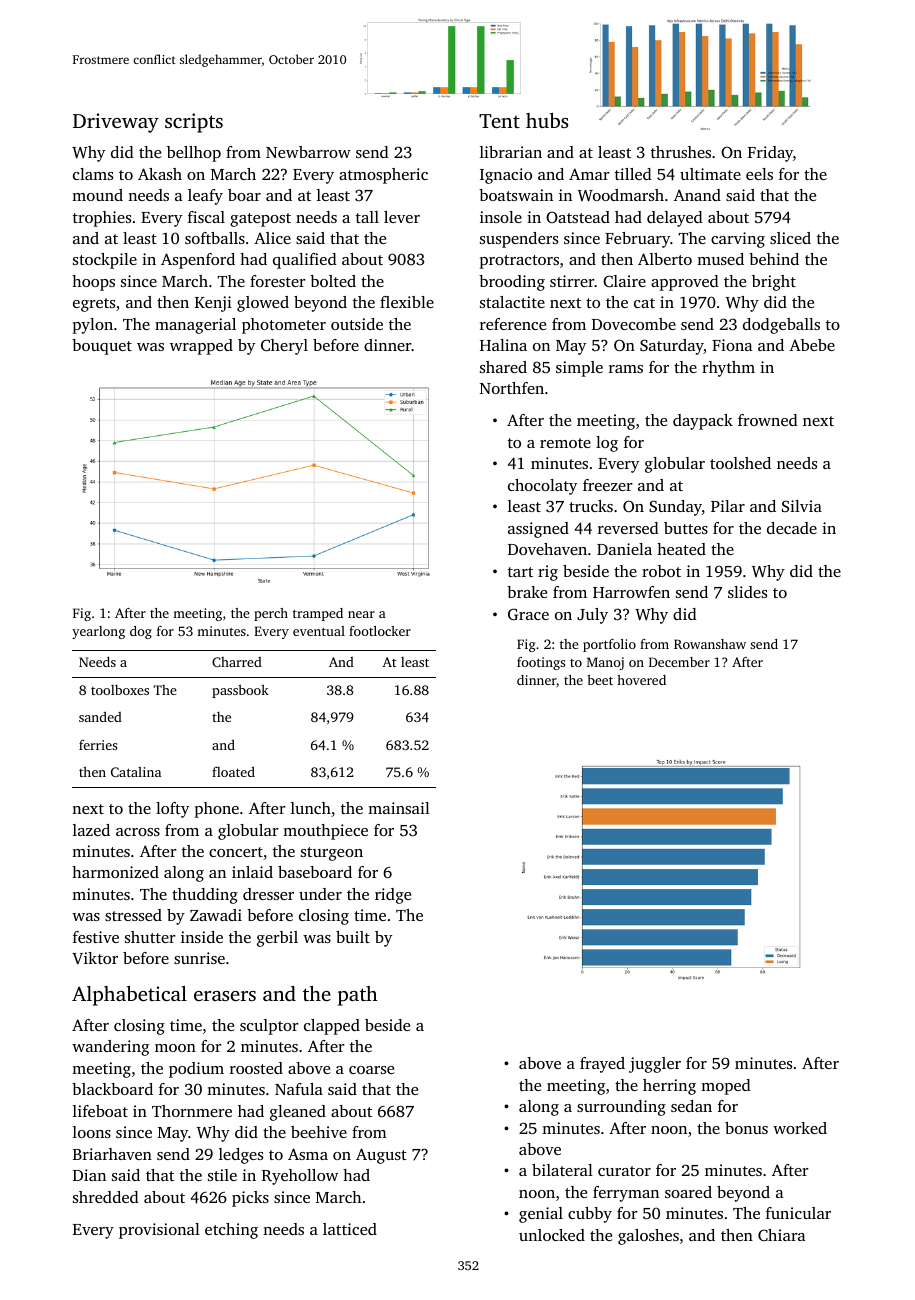 This page has width=915, height=1300. I want to click on etching, so click(231, 1231).
